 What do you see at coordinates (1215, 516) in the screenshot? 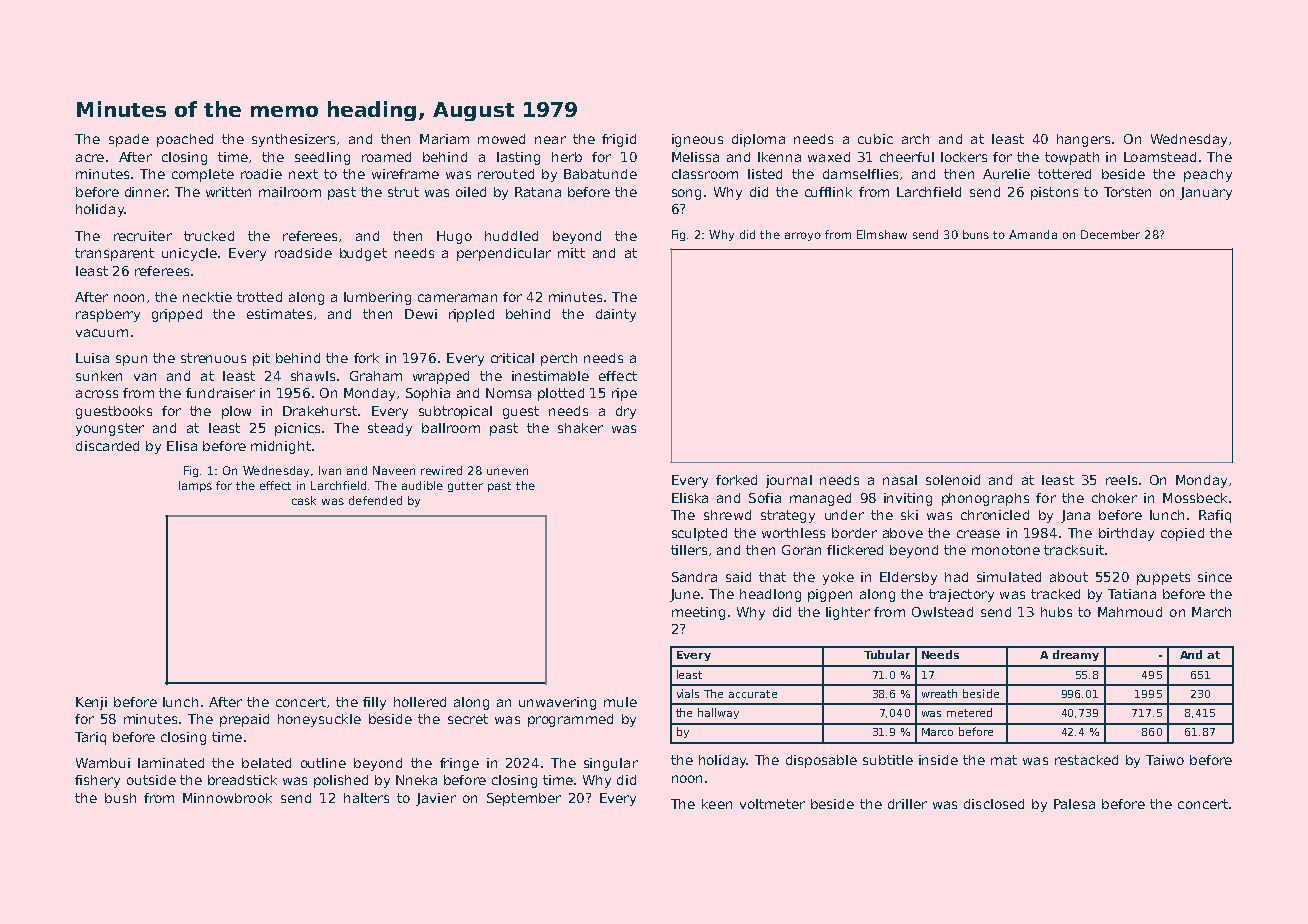
I see `Rafiq` at bounding box center [1215, 516].
